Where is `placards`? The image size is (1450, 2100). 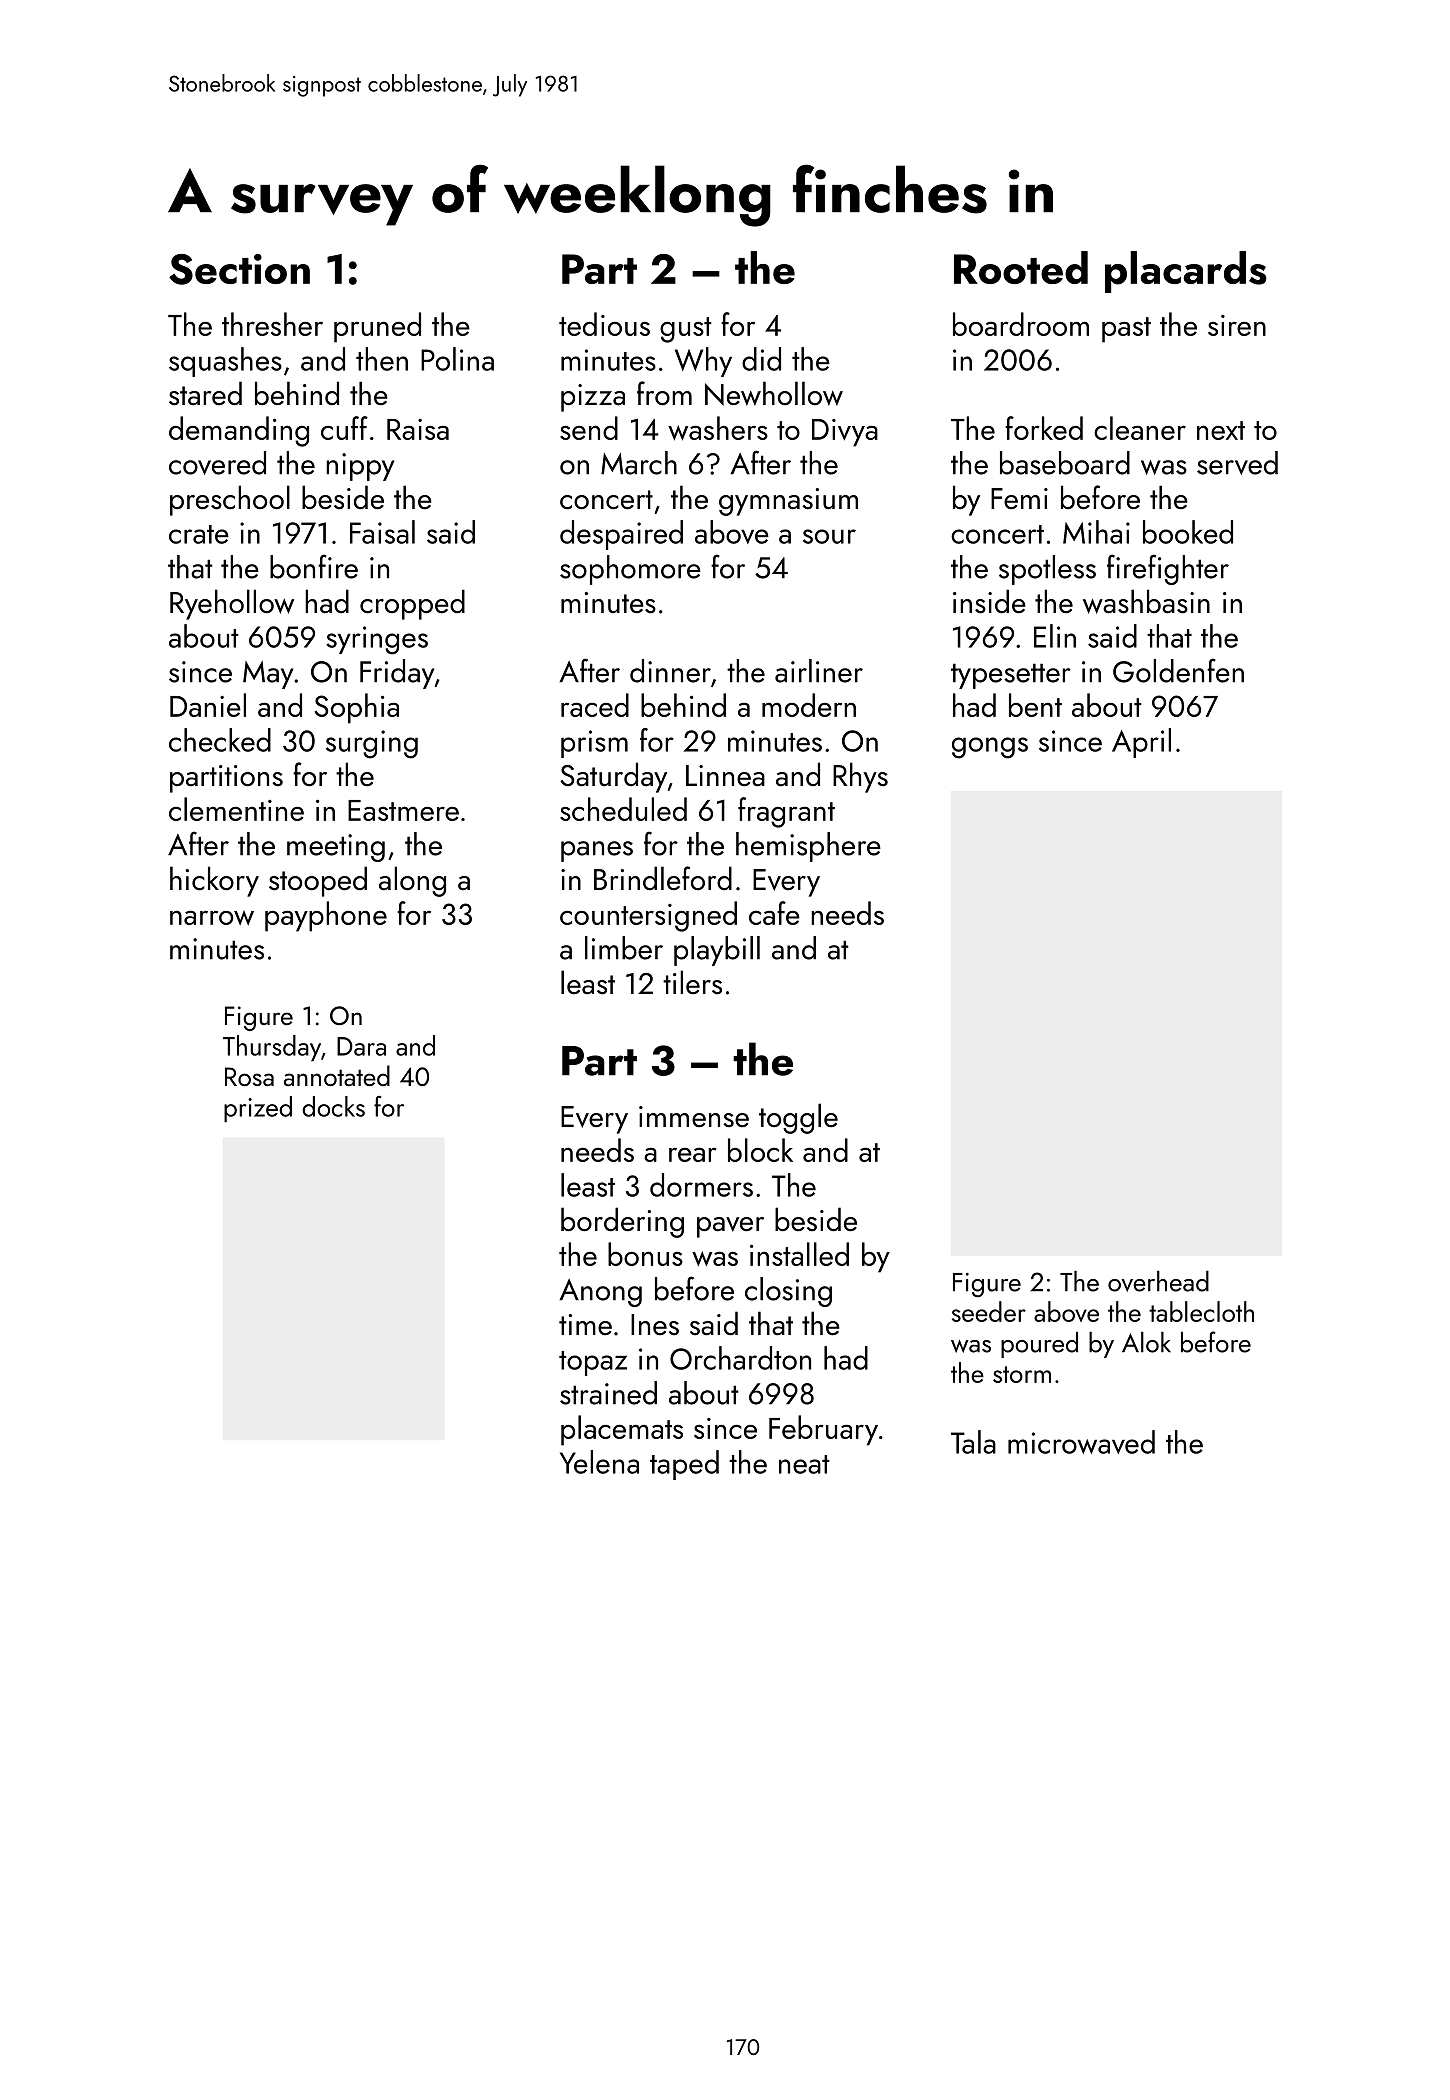 placards is located at coordinates (1186, 272).
